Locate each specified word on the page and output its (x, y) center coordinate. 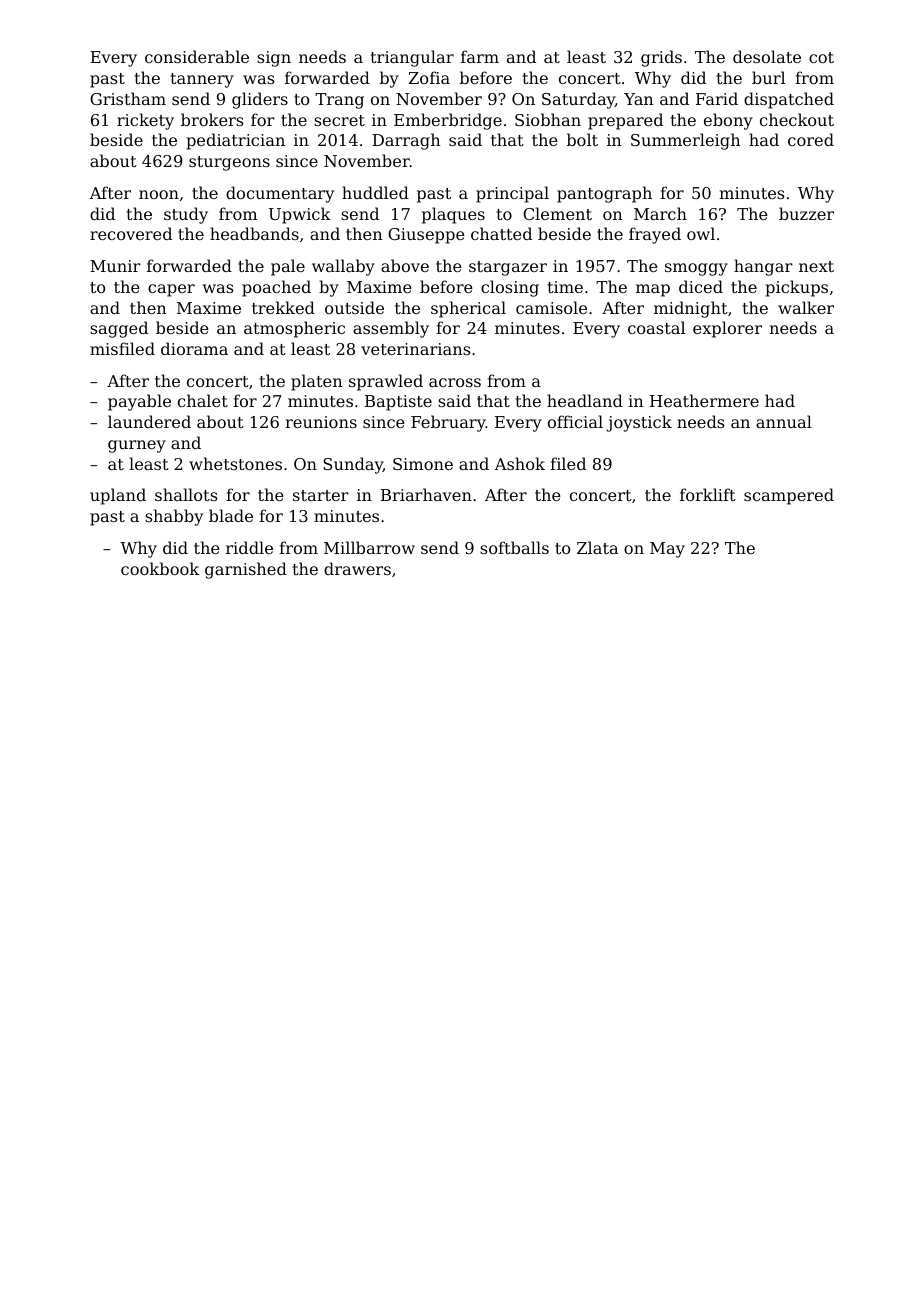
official (575, 421)
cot (821, 57)
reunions (321, 422)
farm (480, 56)
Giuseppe (426, 236)
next (816, 266)
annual (784, 421)
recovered (131, 233)
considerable (197, 56)
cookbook (160, 568)
